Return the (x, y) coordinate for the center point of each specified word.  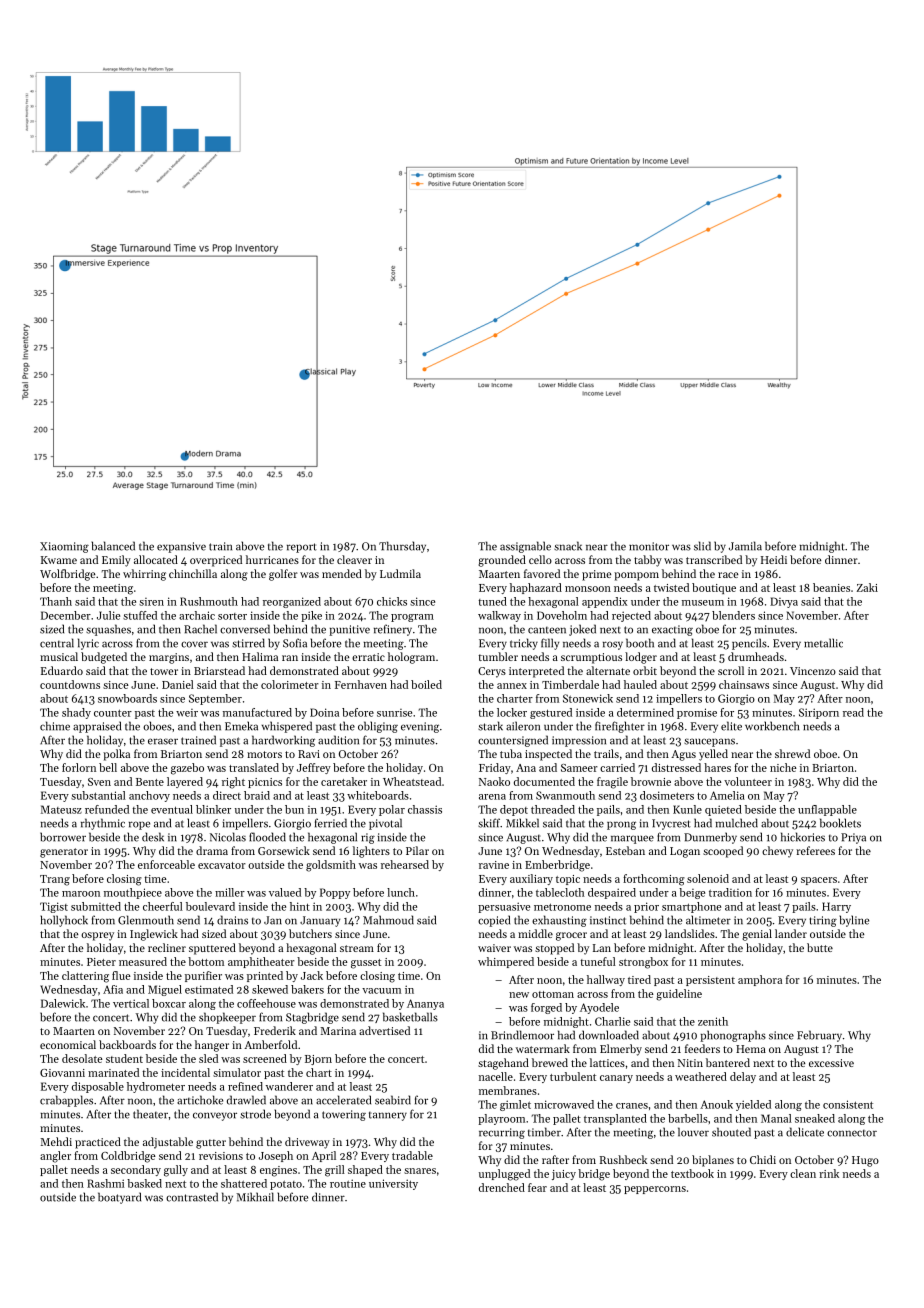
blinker (213, 809)
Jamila (745, 546)
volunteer (748, 781)
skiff (489, 823)
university (393, 1184)
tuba (511, 753)
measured (143, 961)
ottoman (553, 994)
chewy (777, 852)
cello (540, 559)
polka (116, 755)
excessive (831, 1063)
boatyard (119, 1198)
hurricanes (272, 559)
